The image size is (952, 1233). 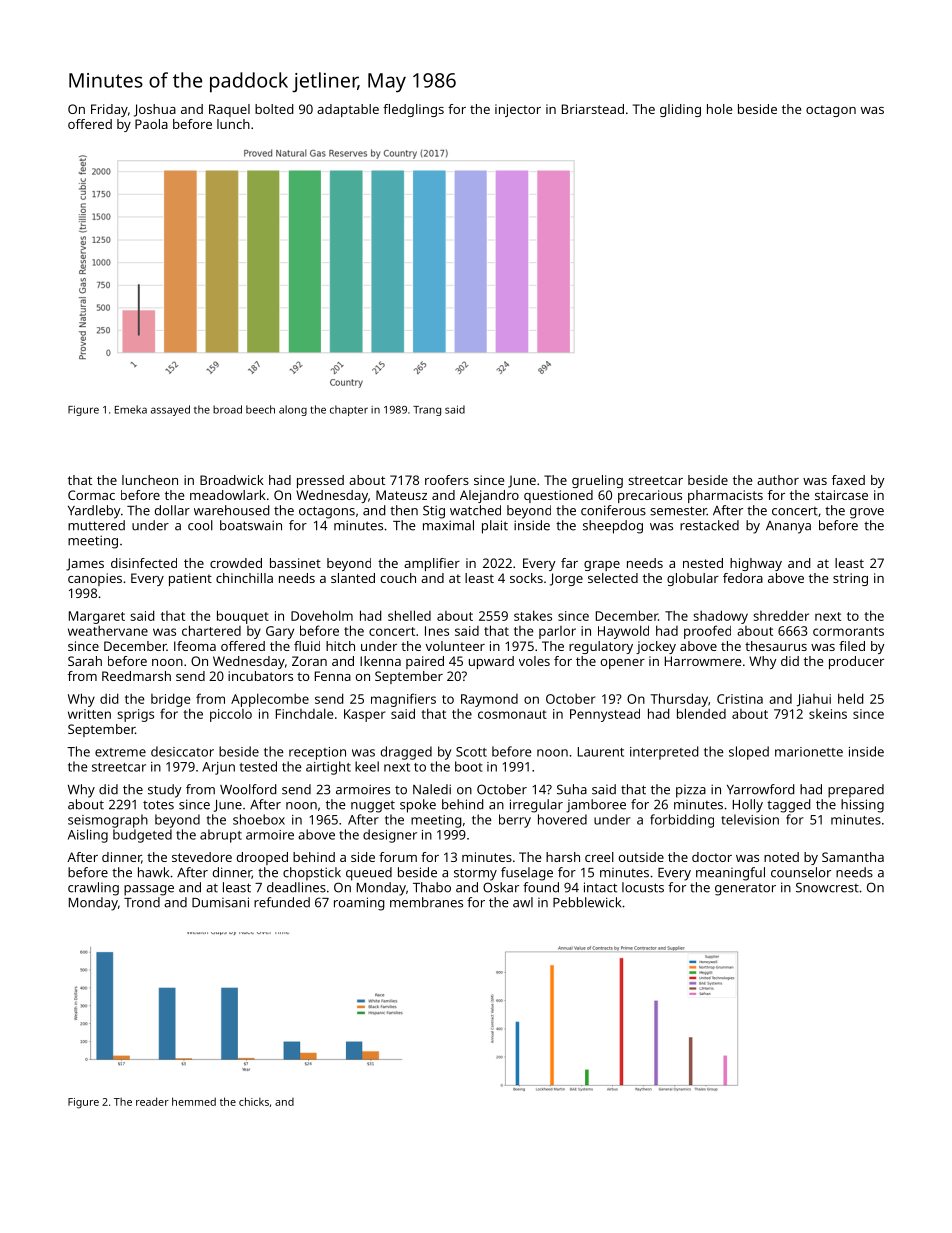 What do you see at coordinates (155, 110) in the screenshot?
I see `Joshua` at bounding box center [155, 110].
